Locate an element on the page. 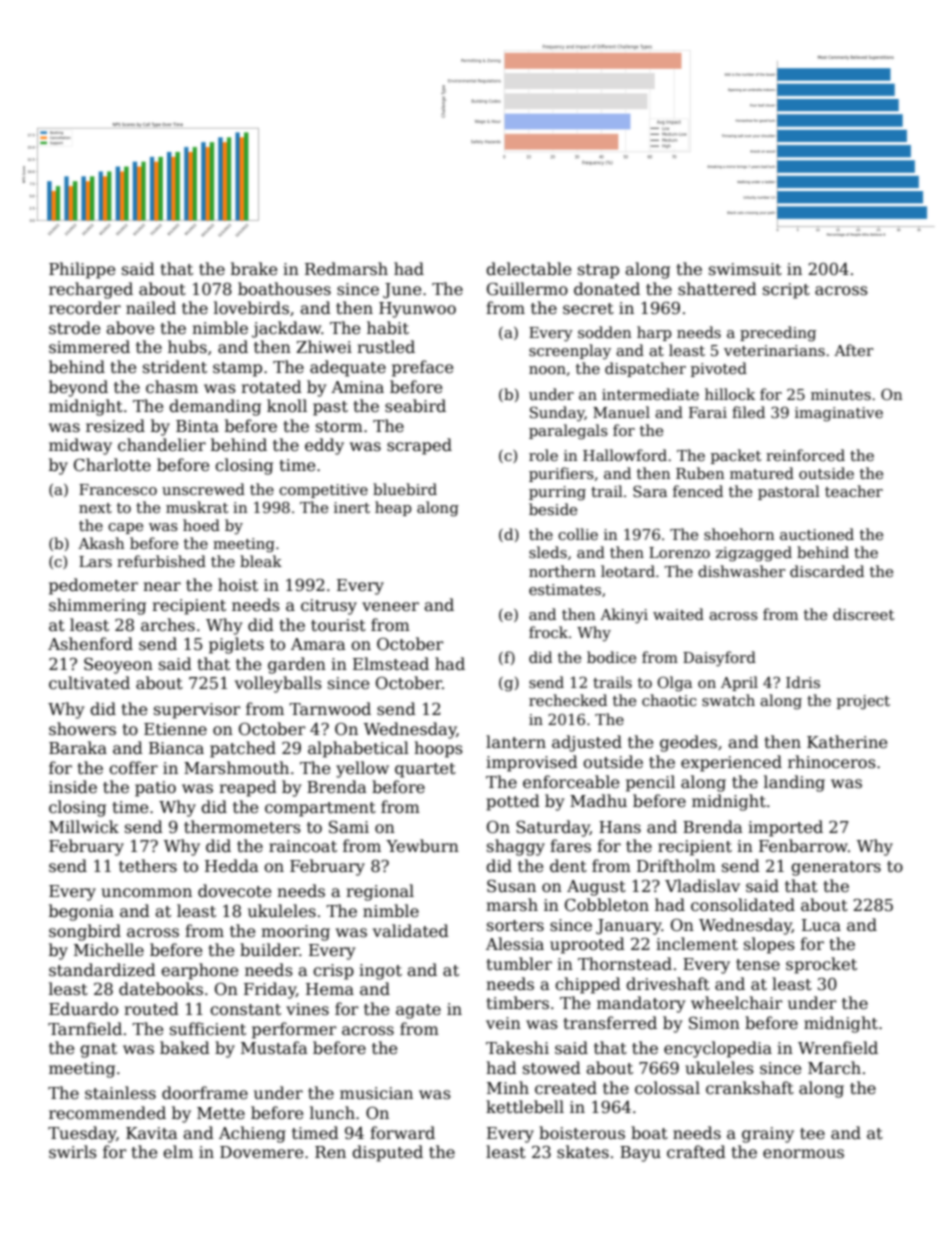  Hyunwoo is located at coordinates (417, 310).
